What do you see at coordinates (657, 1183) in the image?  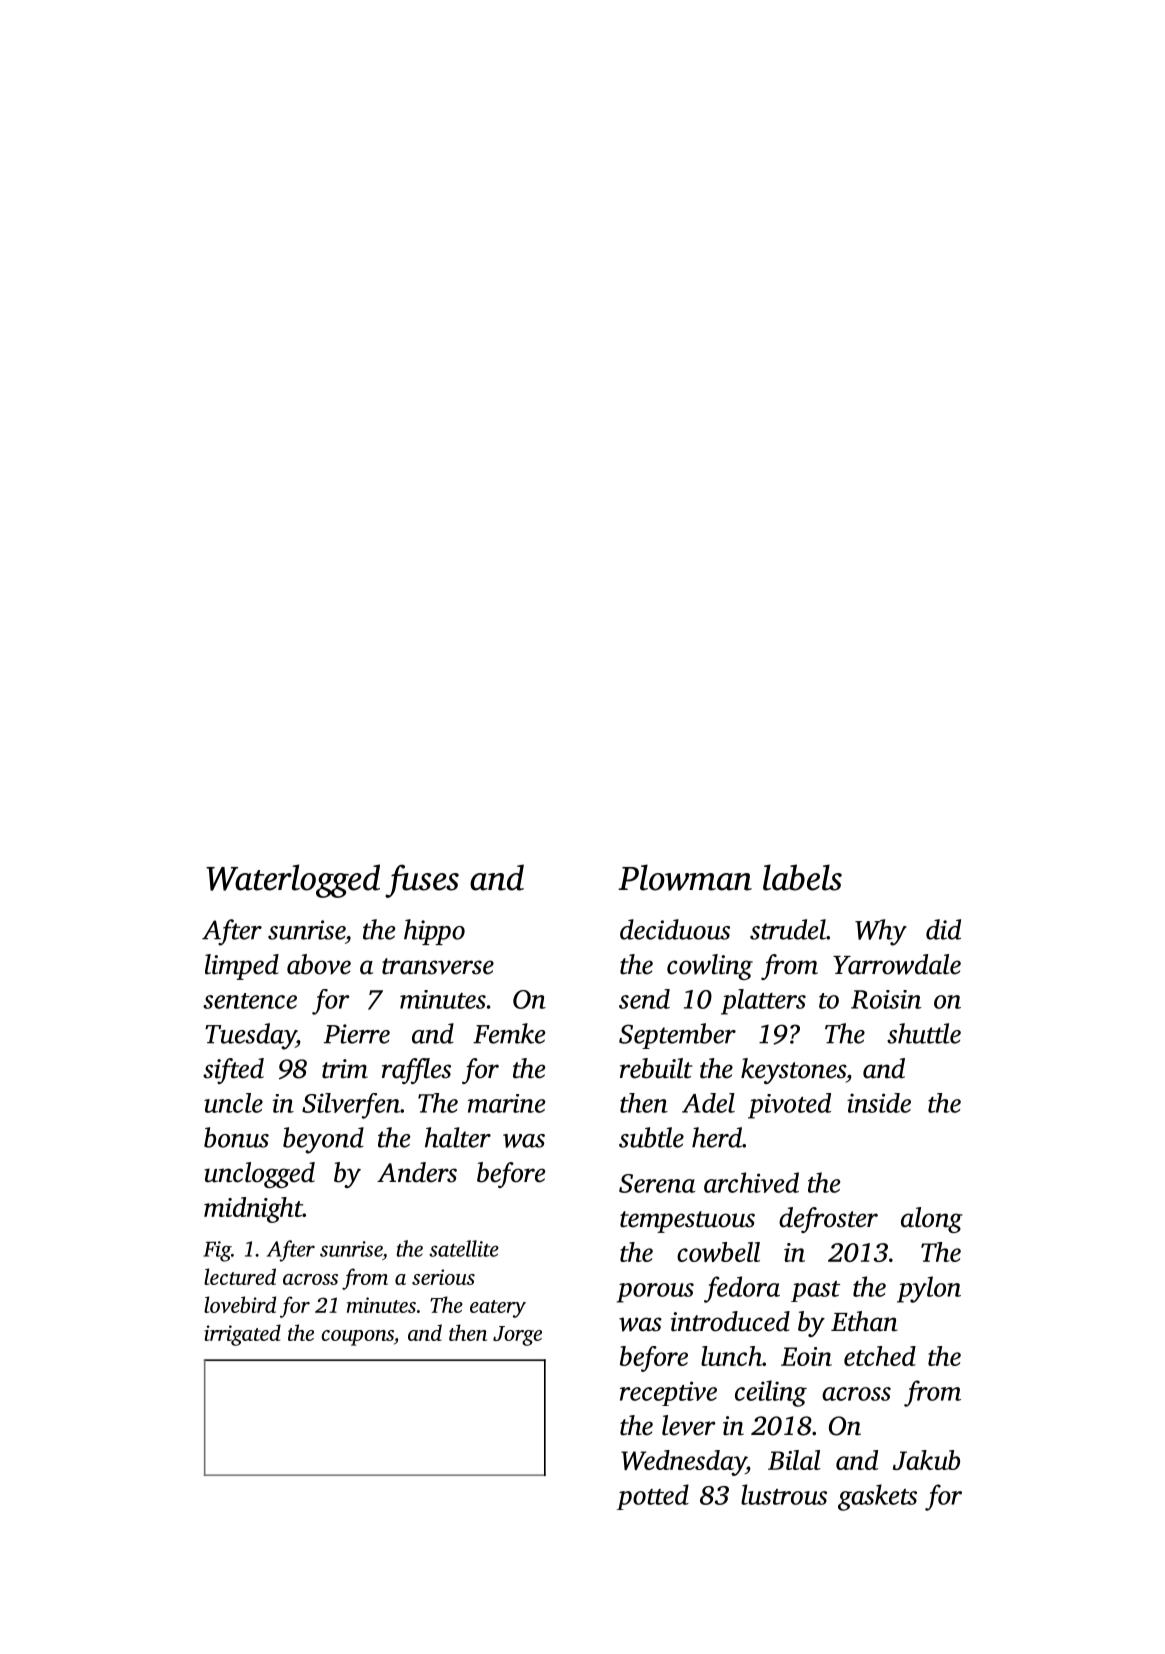 I see `Serena` at bounding box center [657, 1183].
